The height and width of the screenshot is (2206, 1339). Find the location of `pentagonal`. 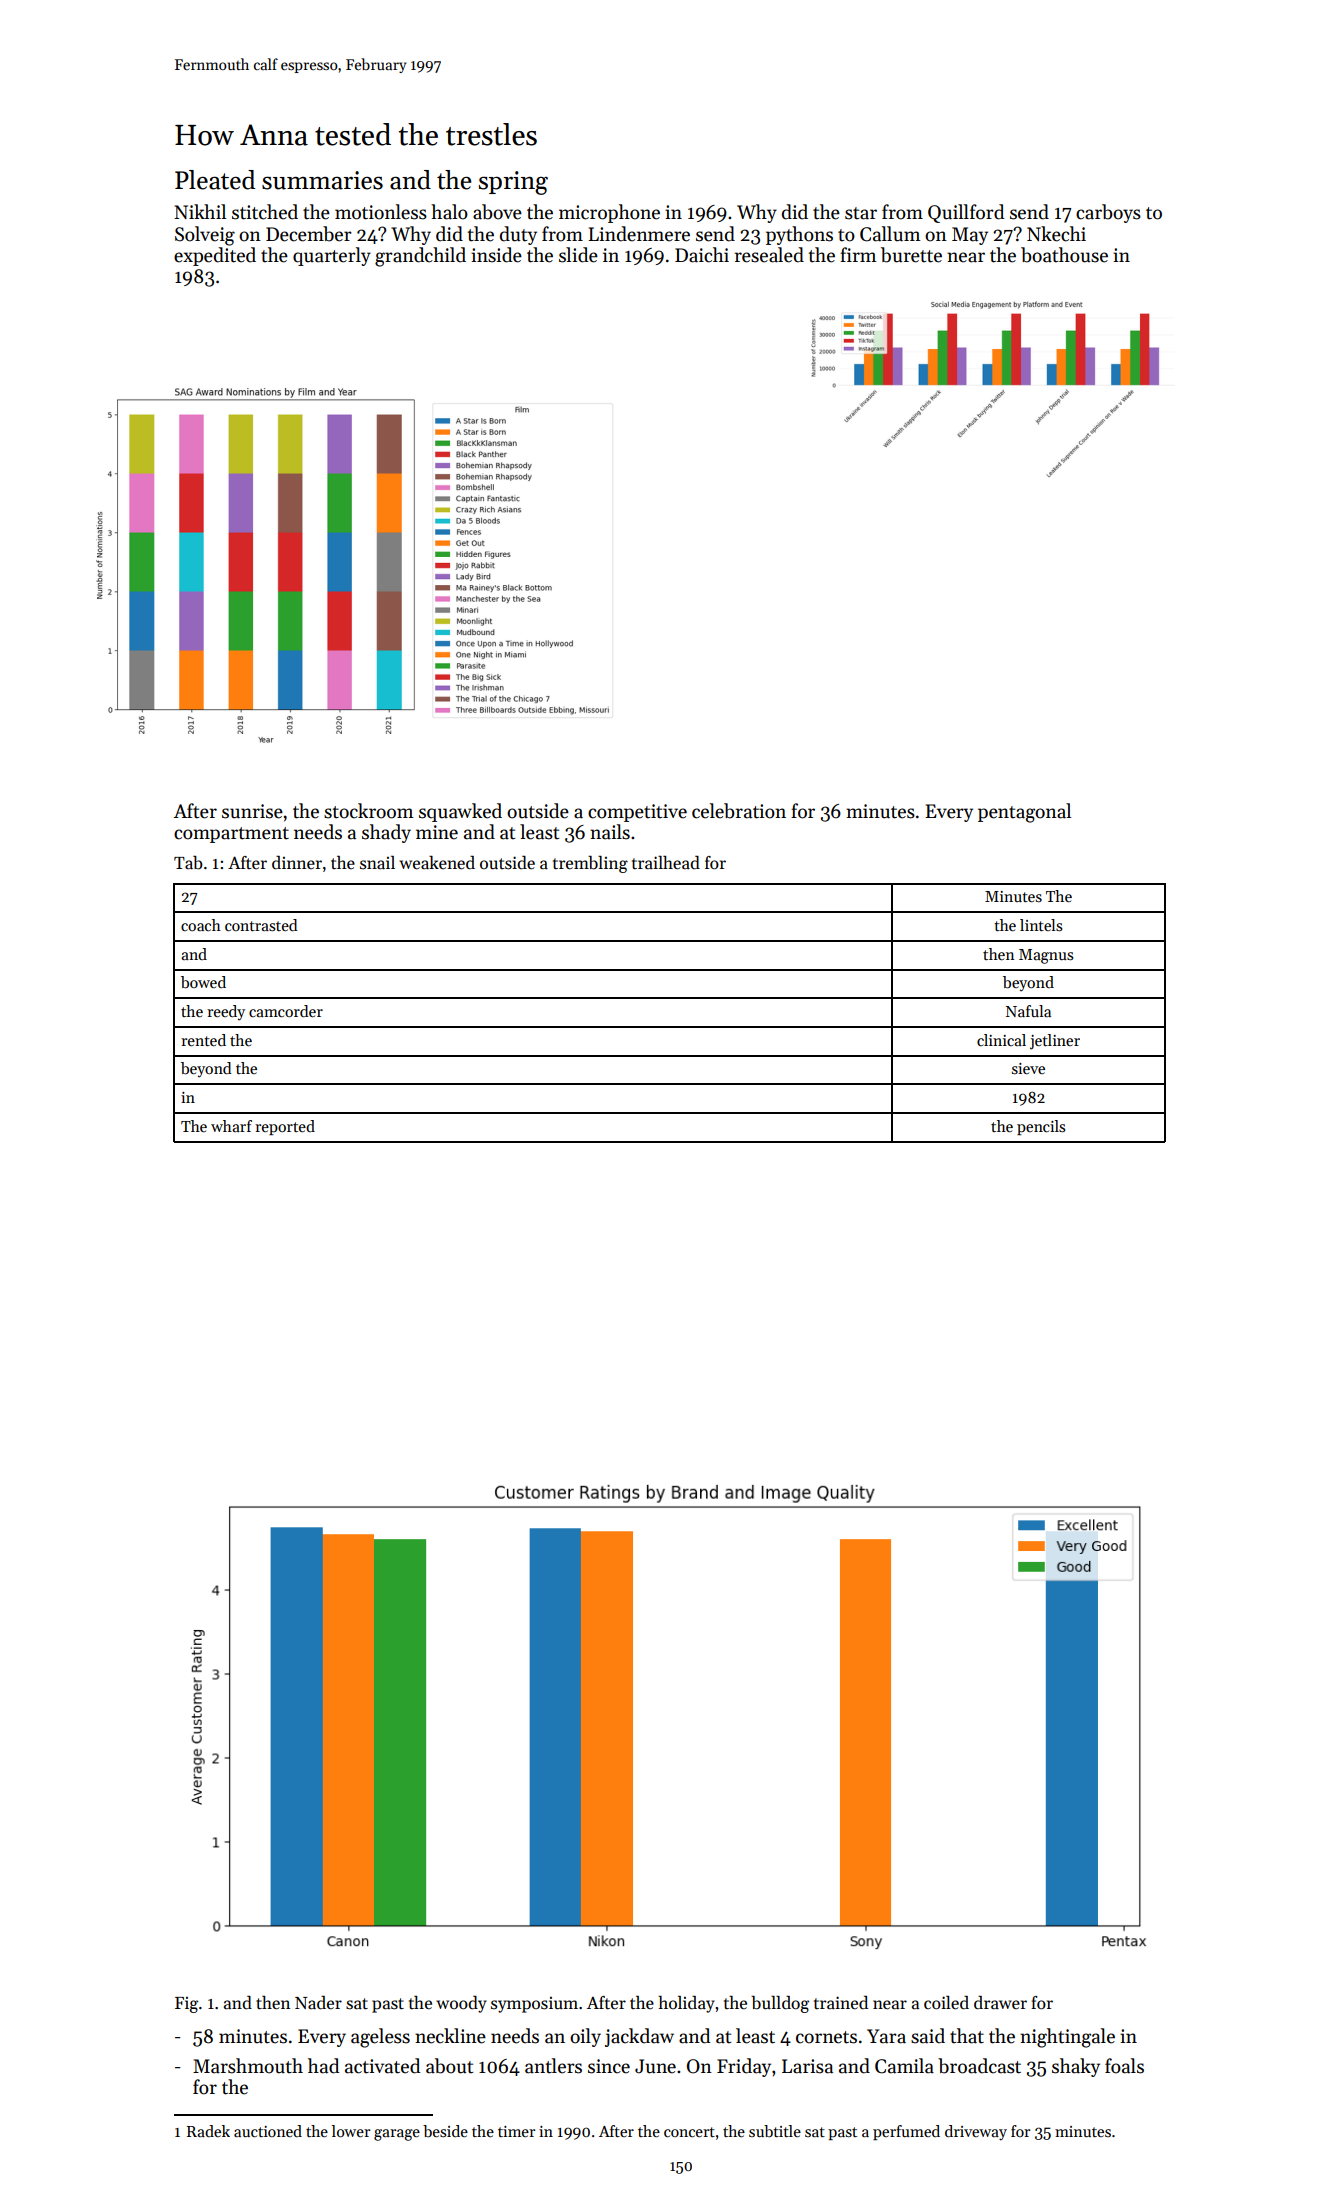

pentagonal is located at coordinates (1024, 813).
